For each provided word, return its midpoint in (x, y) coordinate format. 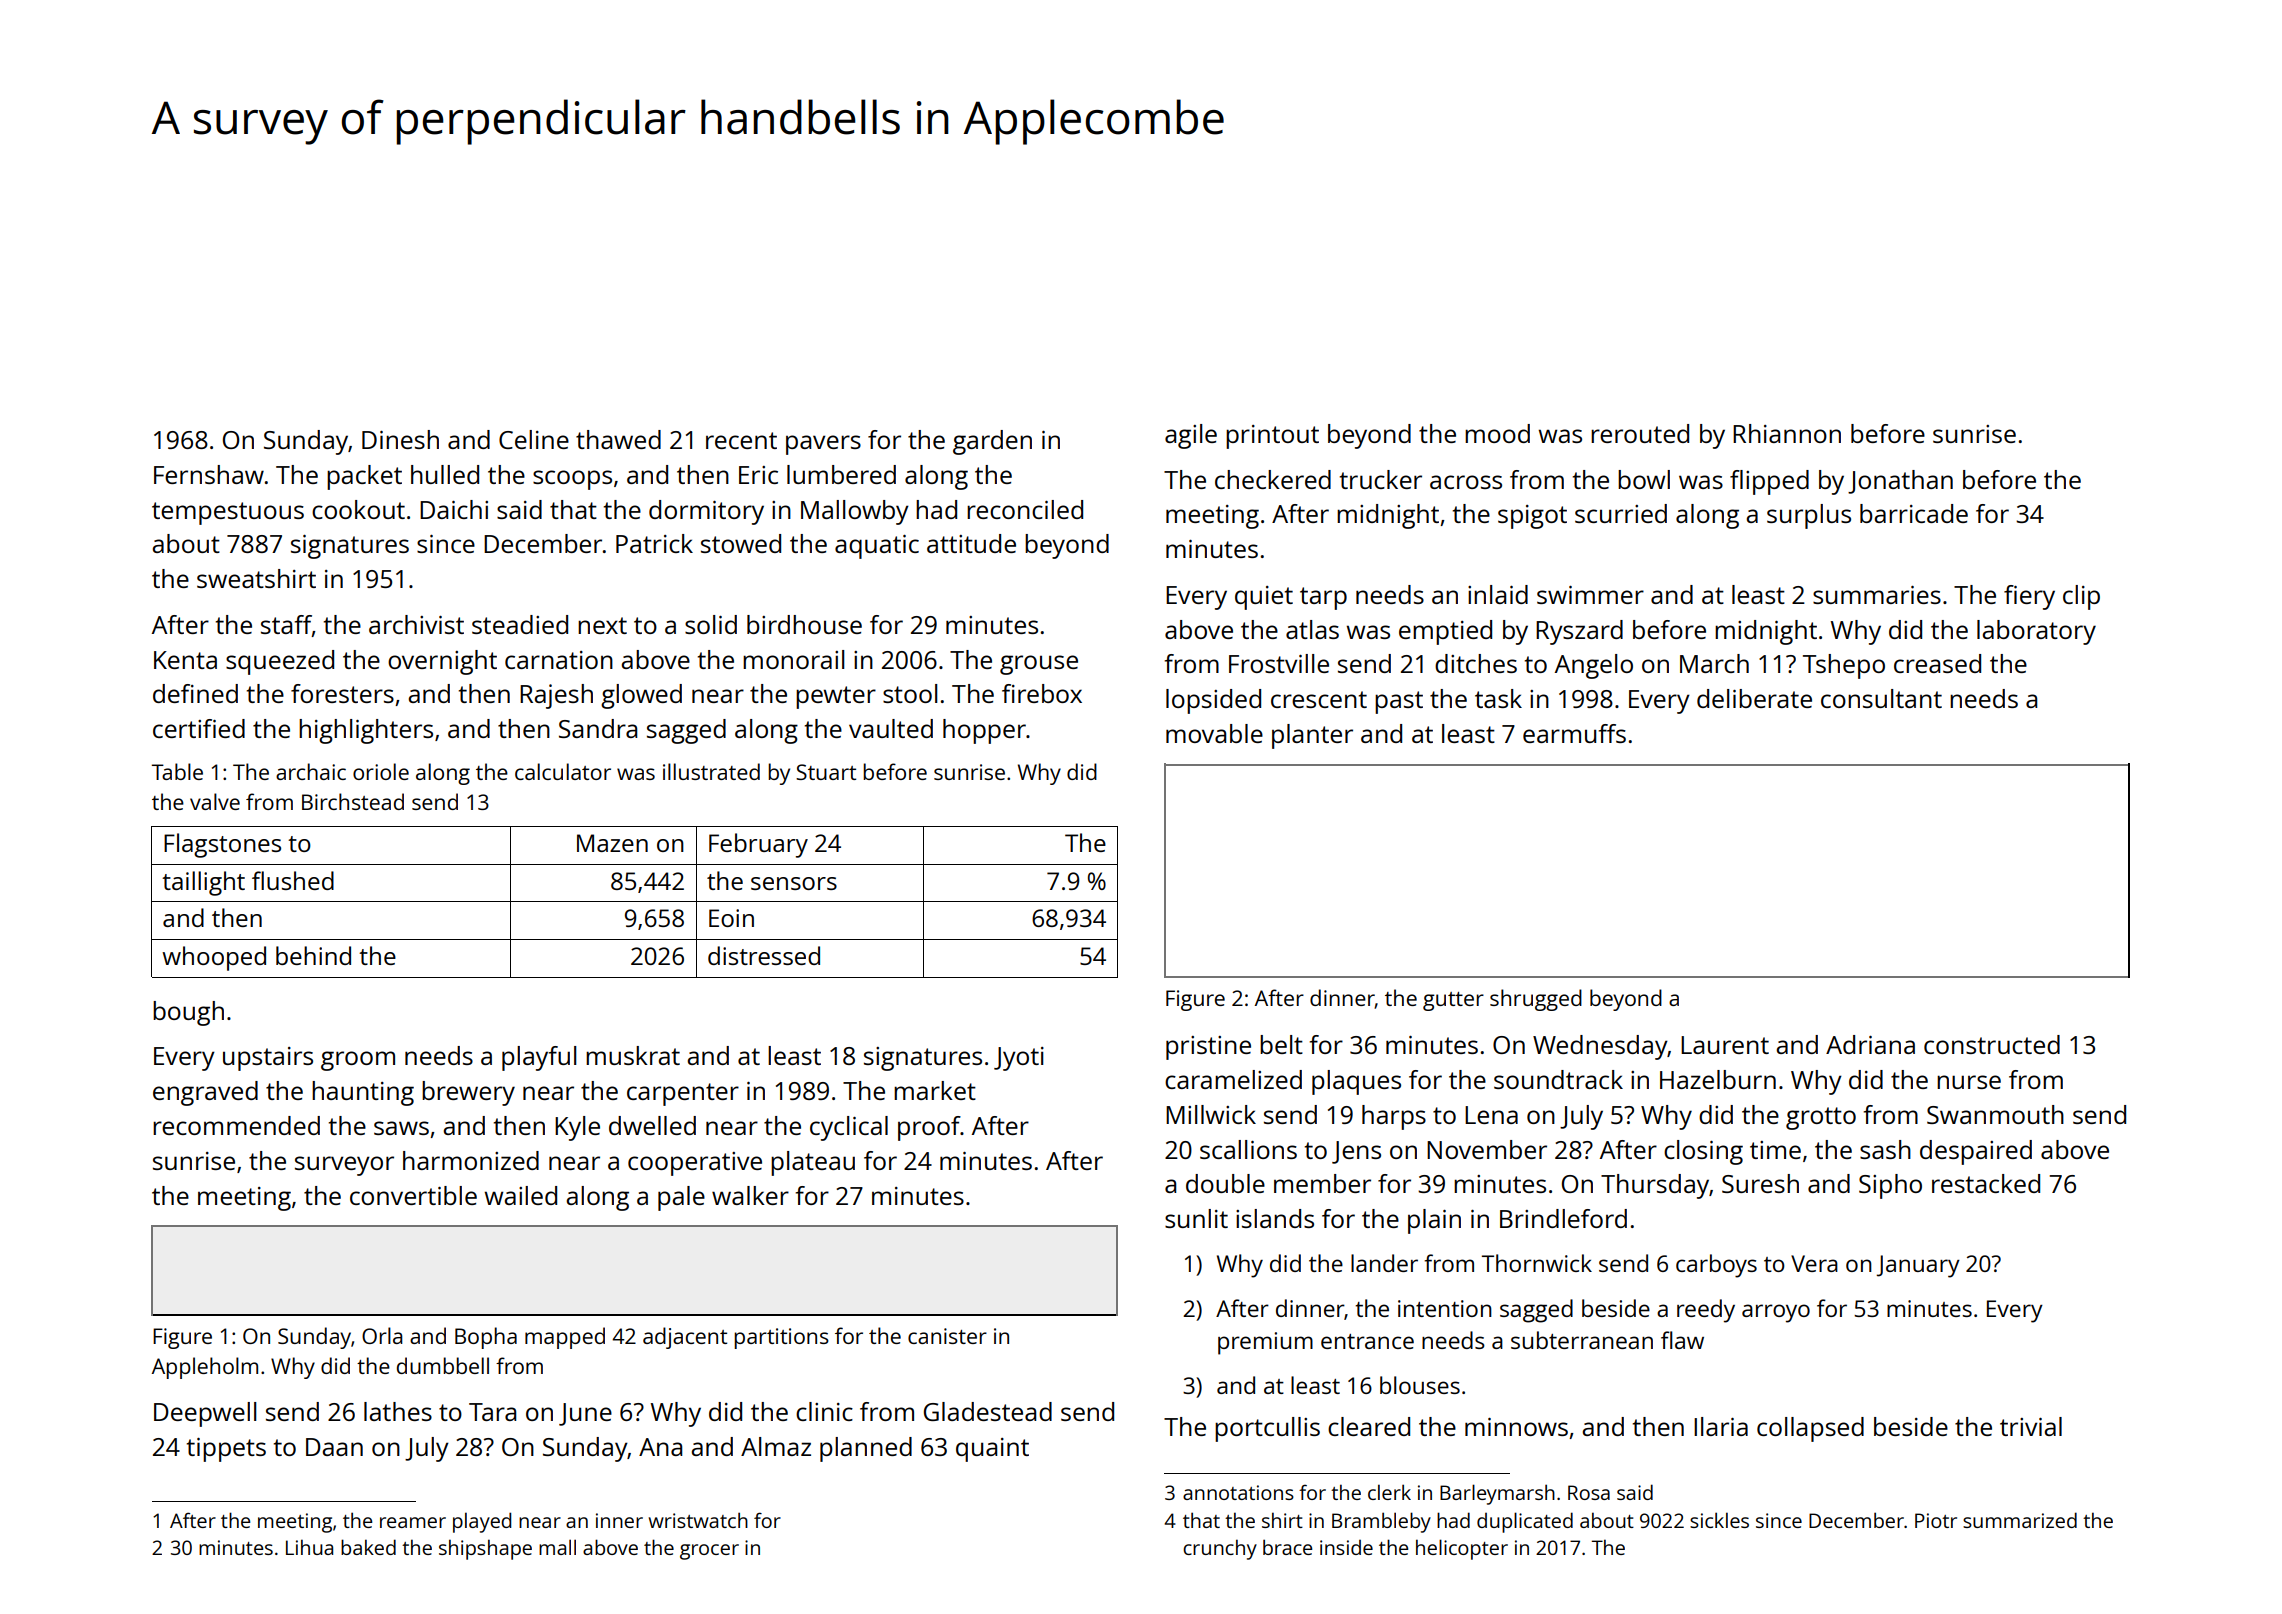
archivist (416, 624)
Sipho (1890, 1186)
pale (681, 1198)
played (482, 1522)
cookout (358, 509)
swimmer (1590, 595)
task (1498, 698)
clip (2081, 597)
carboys (1716, 1266)
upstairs (268, 1059)
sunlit (1196, 1218)
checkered (1273, 479)
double (1225, 1183)
